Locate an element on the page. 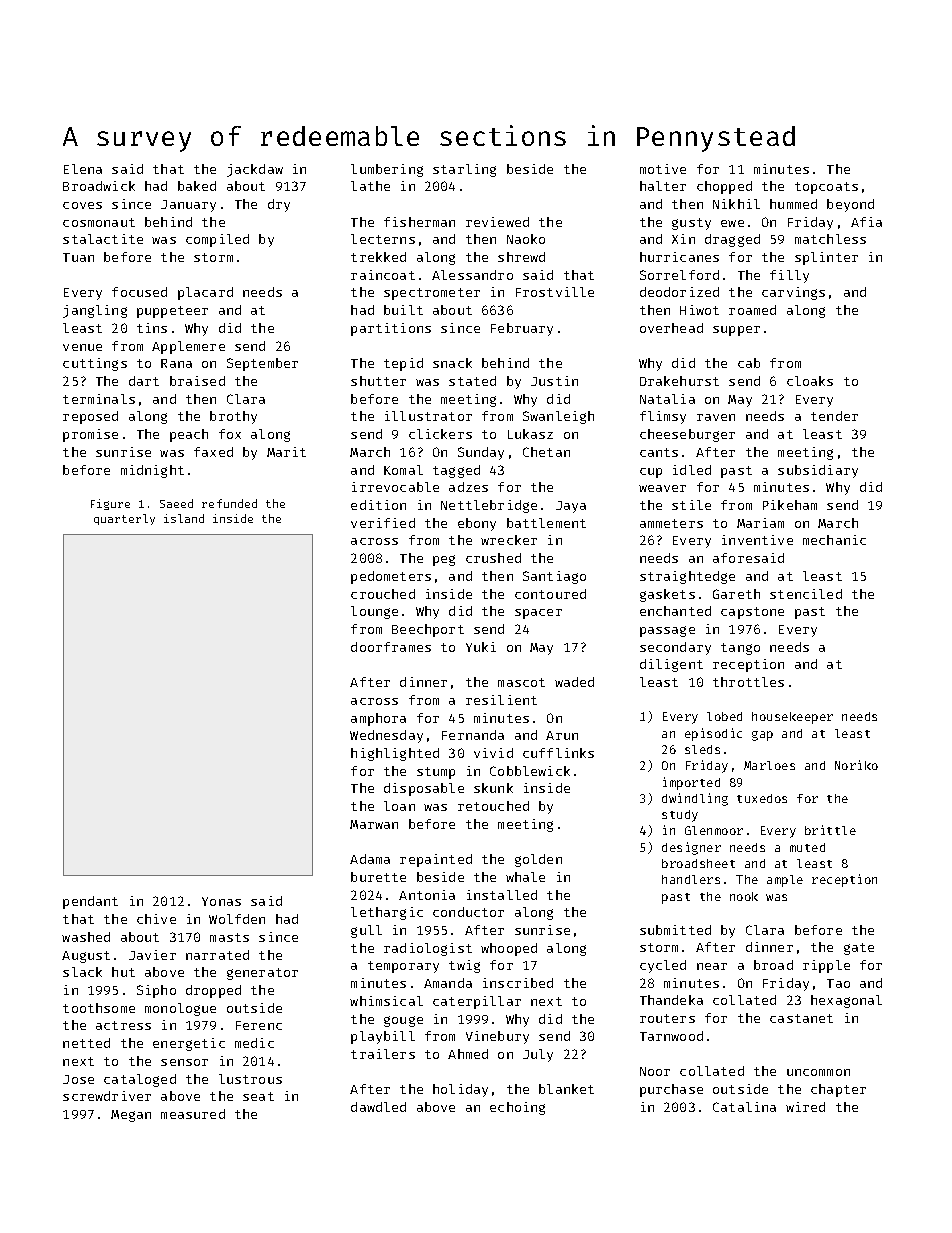 The image size is (952, 1233). February is located at coordinates (522, 329).
